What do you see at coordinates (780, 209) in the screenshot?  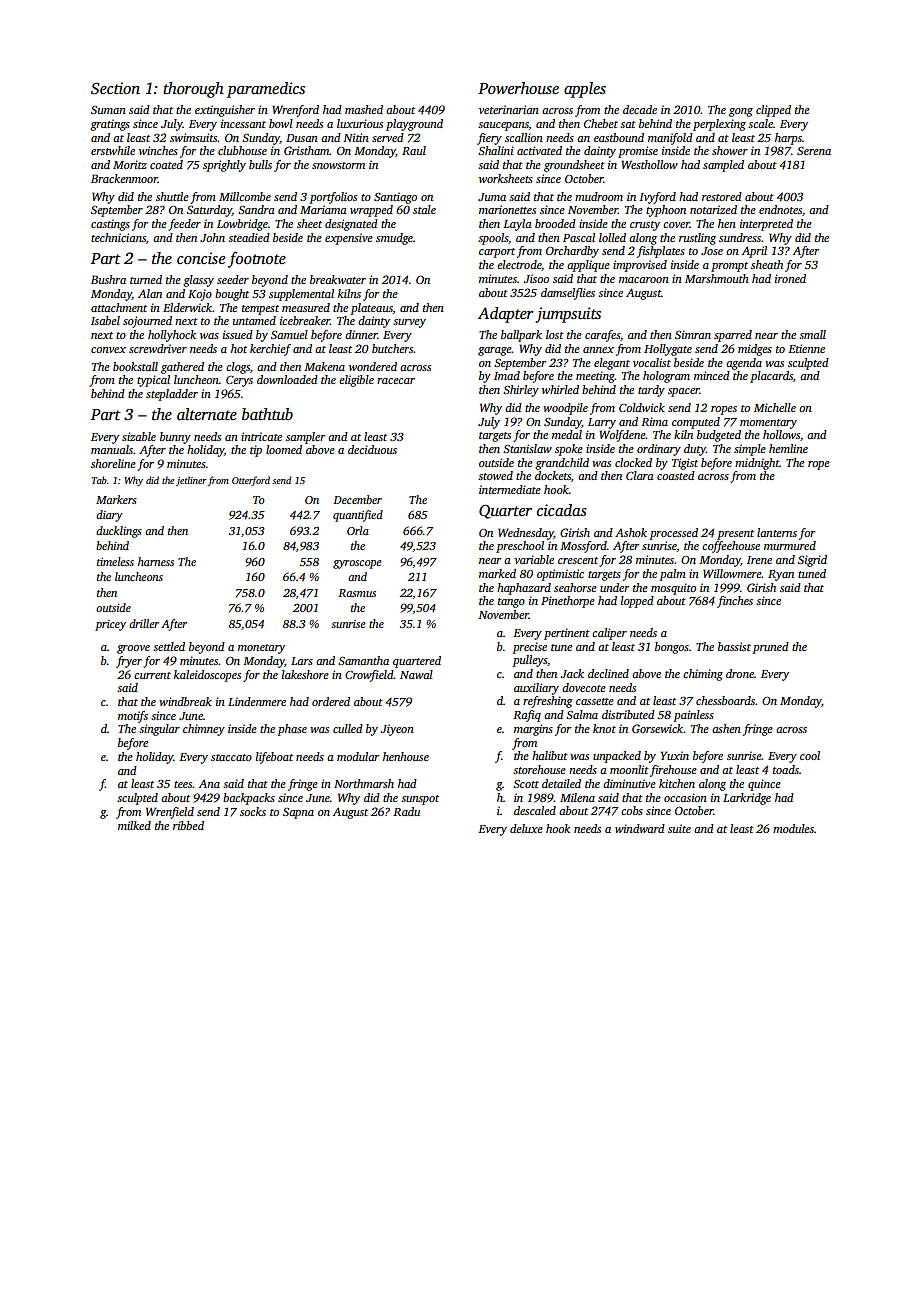 I see `endnotes` at bounding box center [780, 209].
